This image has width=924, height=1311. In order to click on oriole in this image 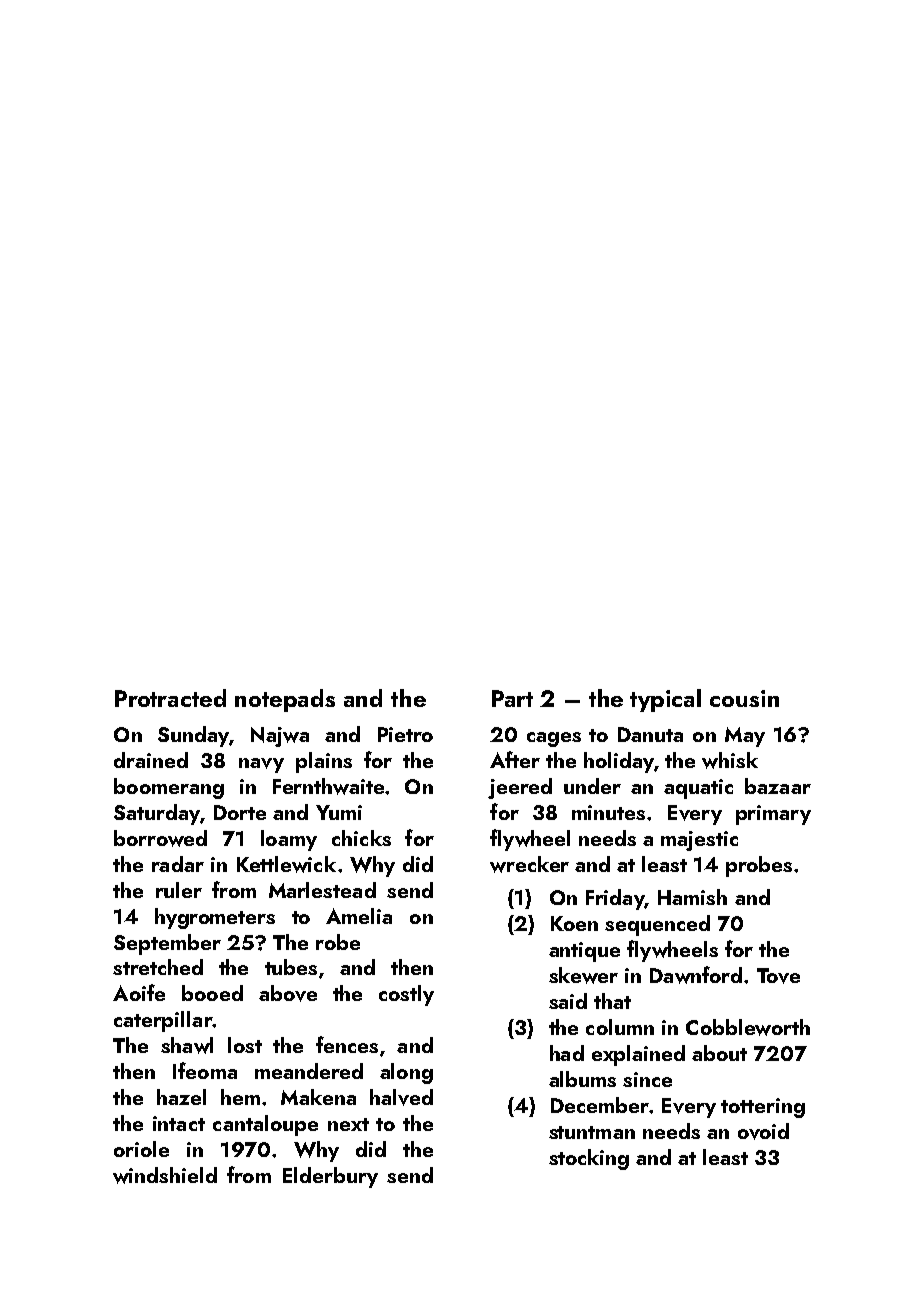, I will do `click(141, 1149)`.
